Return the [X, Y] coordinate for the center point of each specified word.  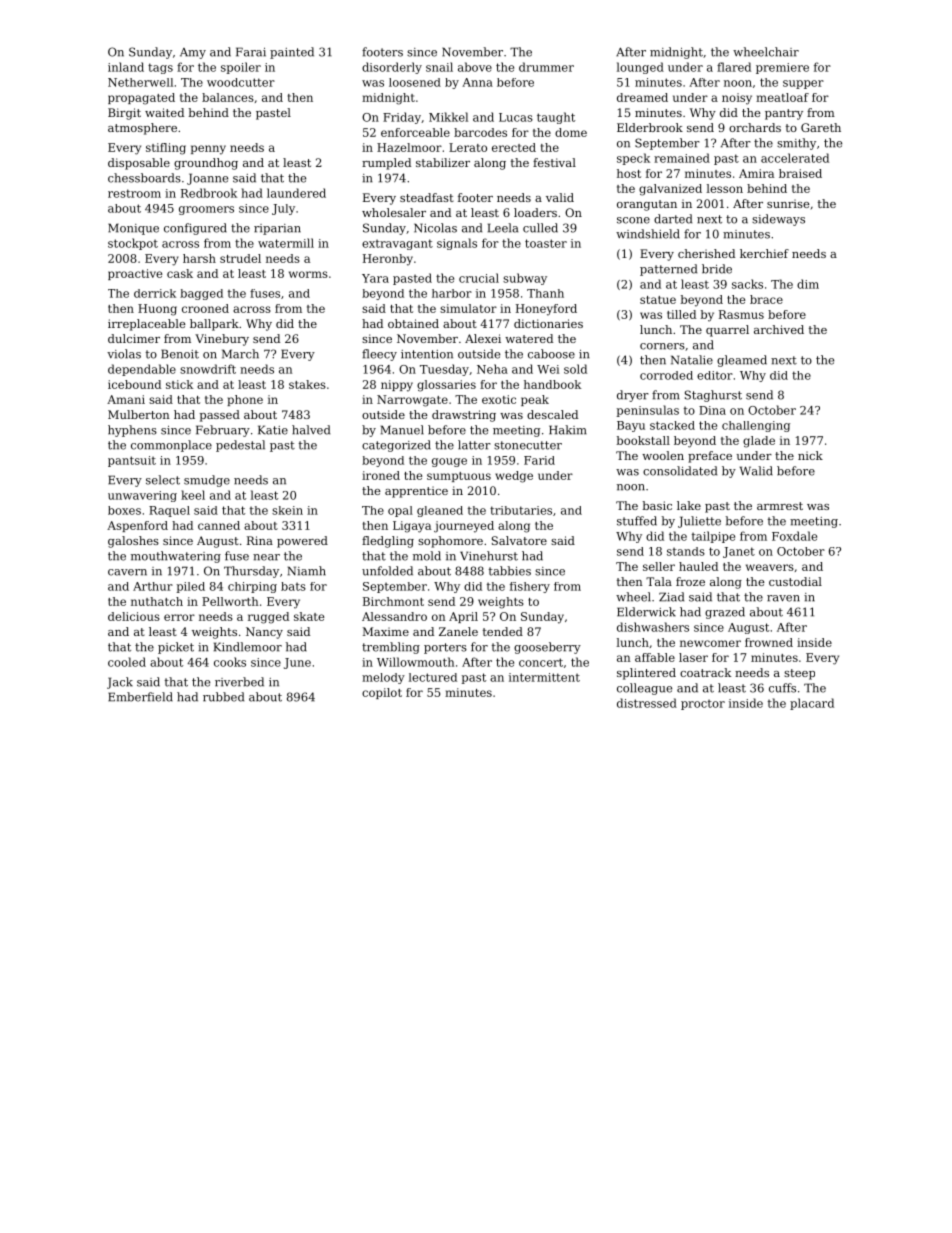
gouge [449, 462]
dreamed [642, 97]
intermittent [544, 677]
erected [514, 147]
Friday [402, 118]
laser [693, 657]
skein [287, 510]
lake [689, 505]
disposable [139, 164]
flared [734, 67]
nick [810, 455]
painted [292, 53]
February [223, 431]
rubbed [223, 697]
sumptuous [459, 477]
